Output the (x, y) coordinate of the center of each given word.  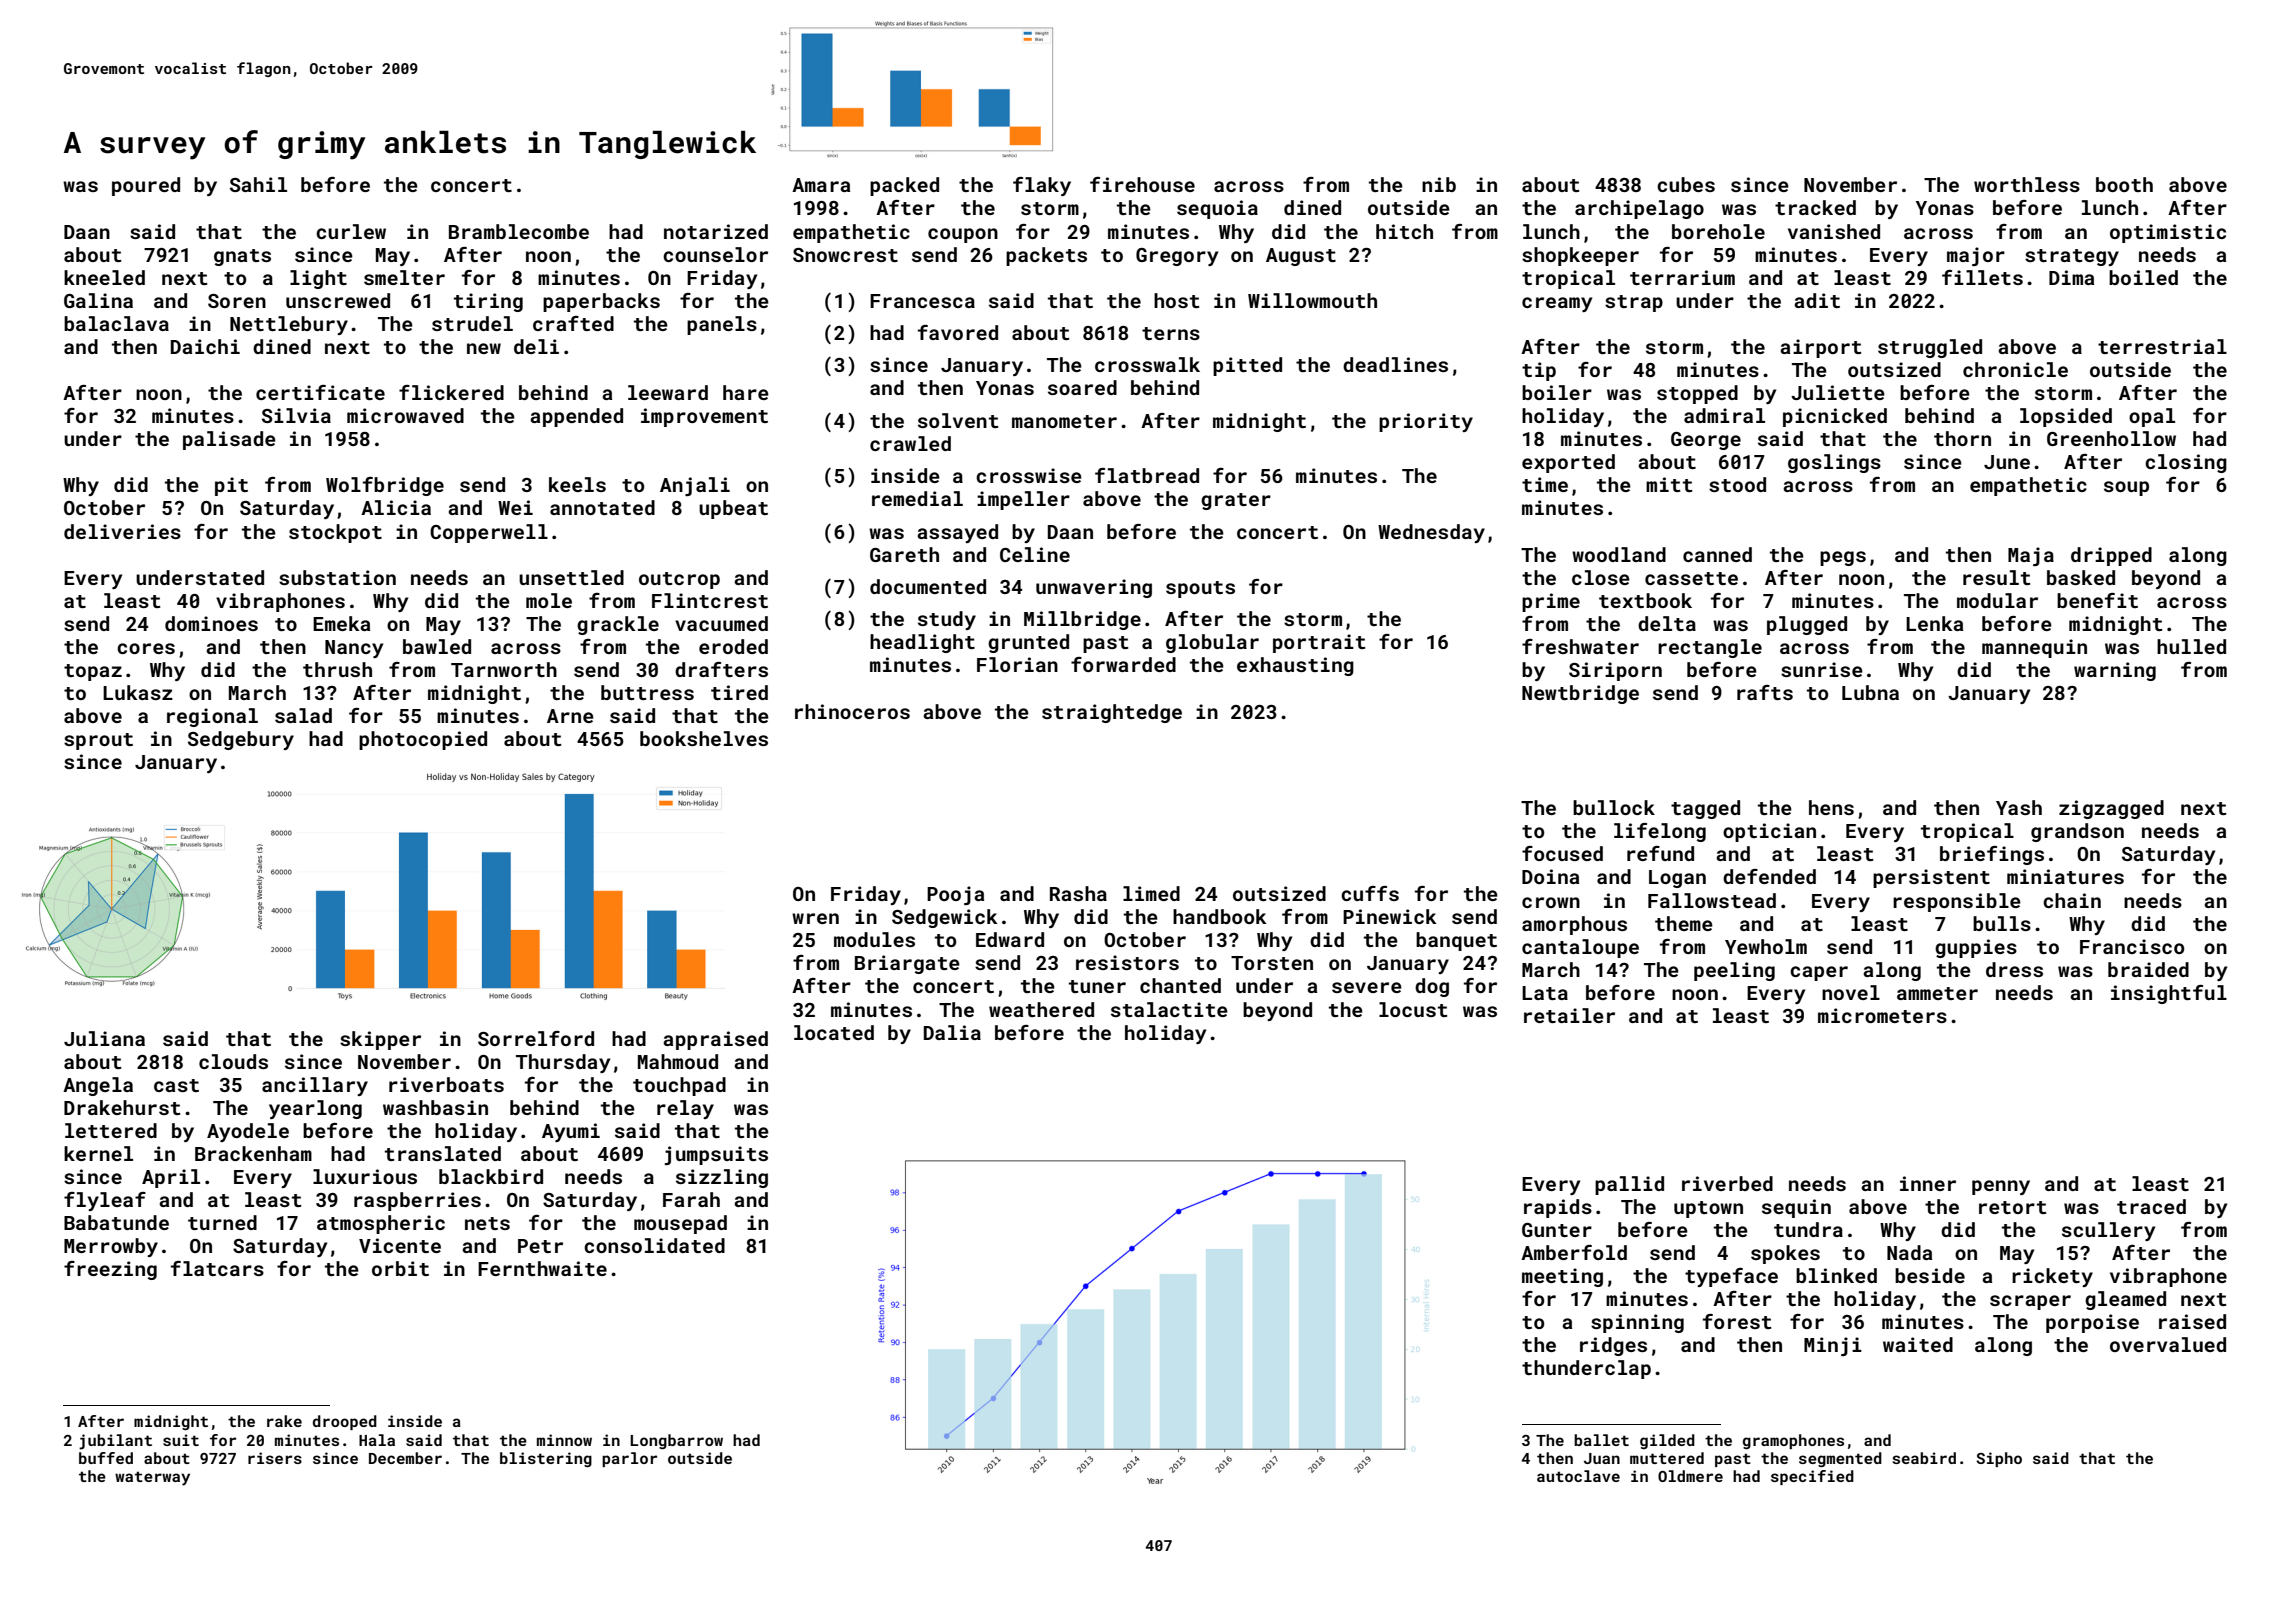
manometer (1064, 421)
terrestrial (2162, 346)
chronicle (2015, 369)
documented (928, 586)
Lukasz (138, 692)
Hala (377, 1440)
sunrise (1822, 669)
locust (1413, 1009)
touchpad (679, 1086)
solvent (958, 420)
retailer (1569, 1015)
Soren (237, 301)
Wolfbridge (385, 486)
